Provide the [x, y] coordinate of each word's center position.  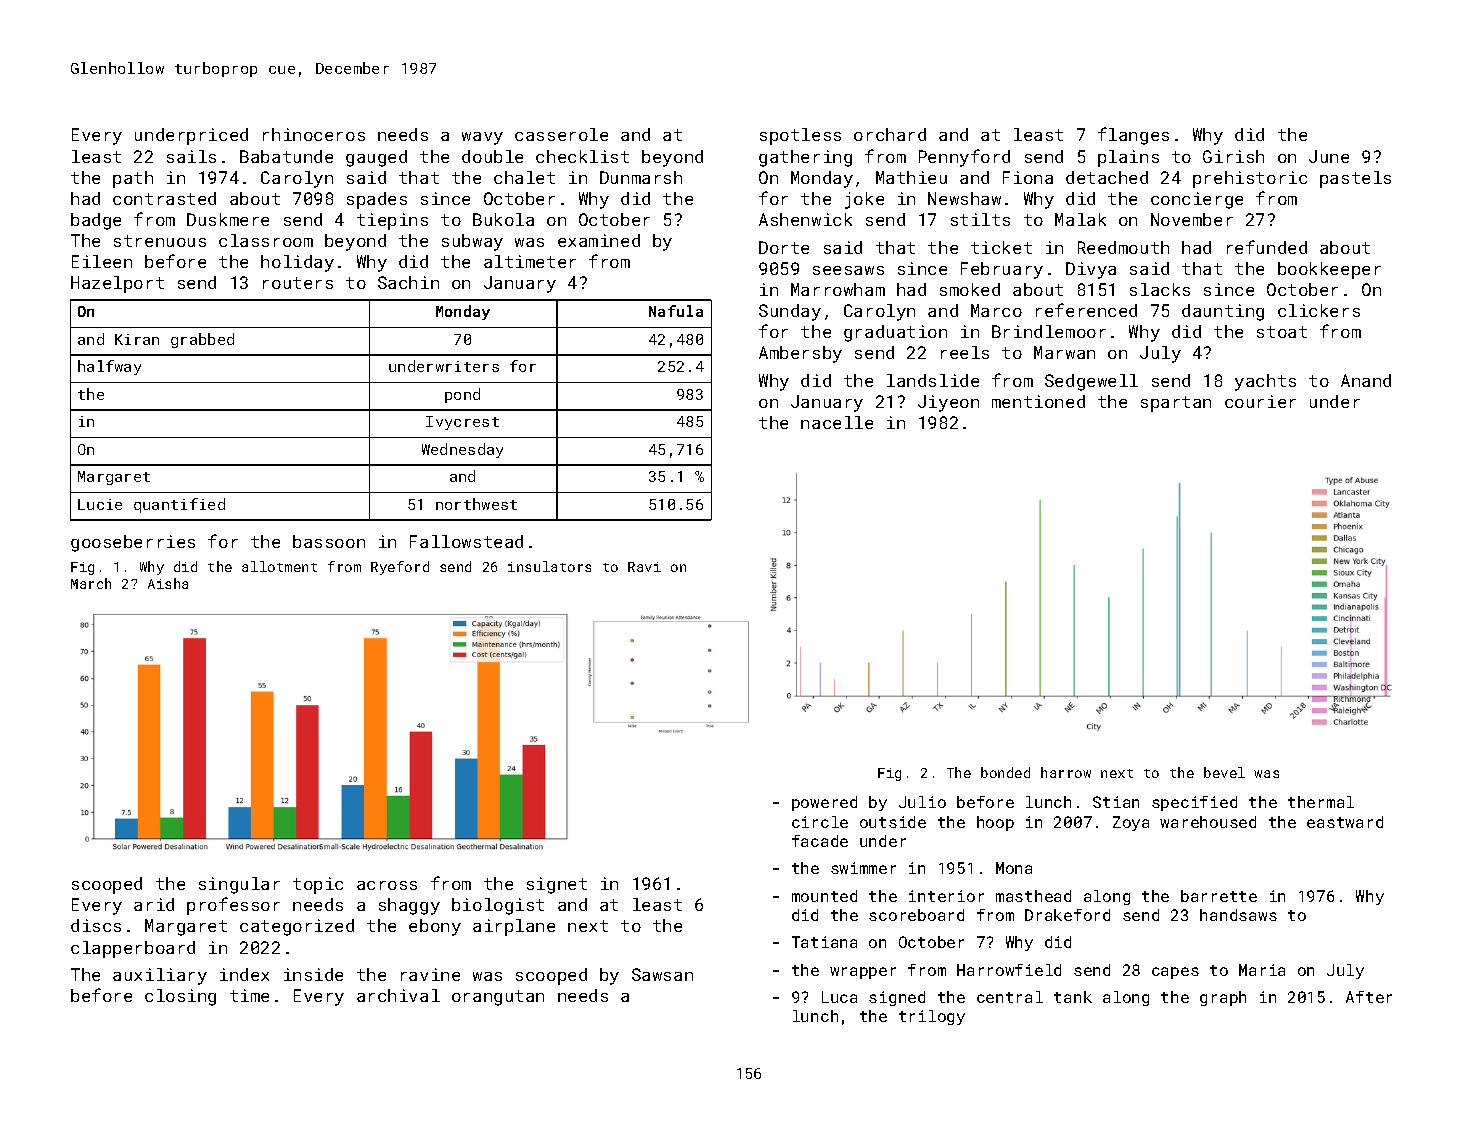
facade [820, 841]
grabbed [202, 340]
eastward [1345, 822]
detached [1107, 177]
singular [239, 885]
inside [313, 974]
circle [820, 822]
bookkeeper [1329, 270]
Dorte [784, 247]
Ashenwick [805, 219]
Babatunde [286, 156]
